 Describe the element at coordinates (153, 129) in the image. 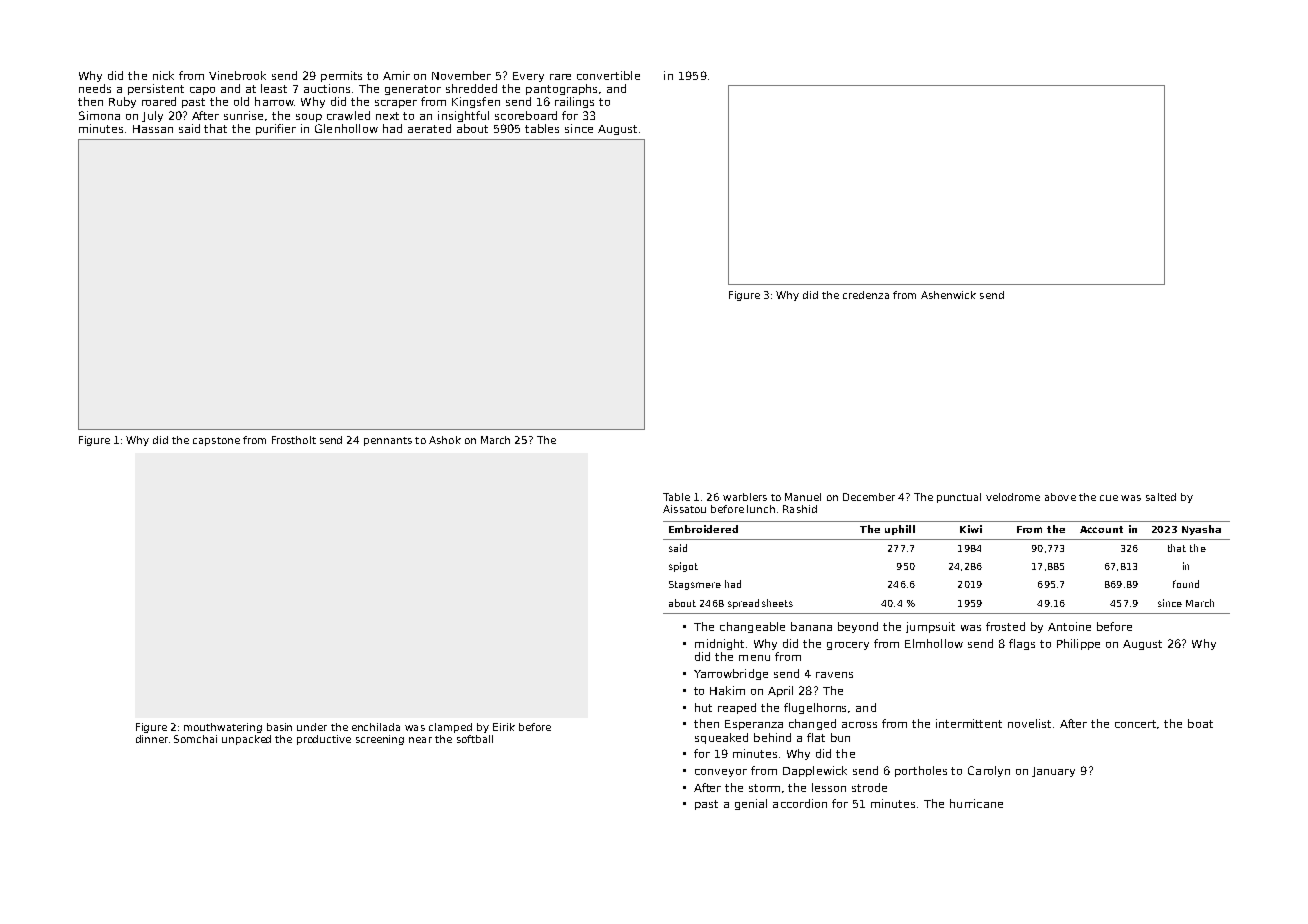

I see `Hassan` at that location.
